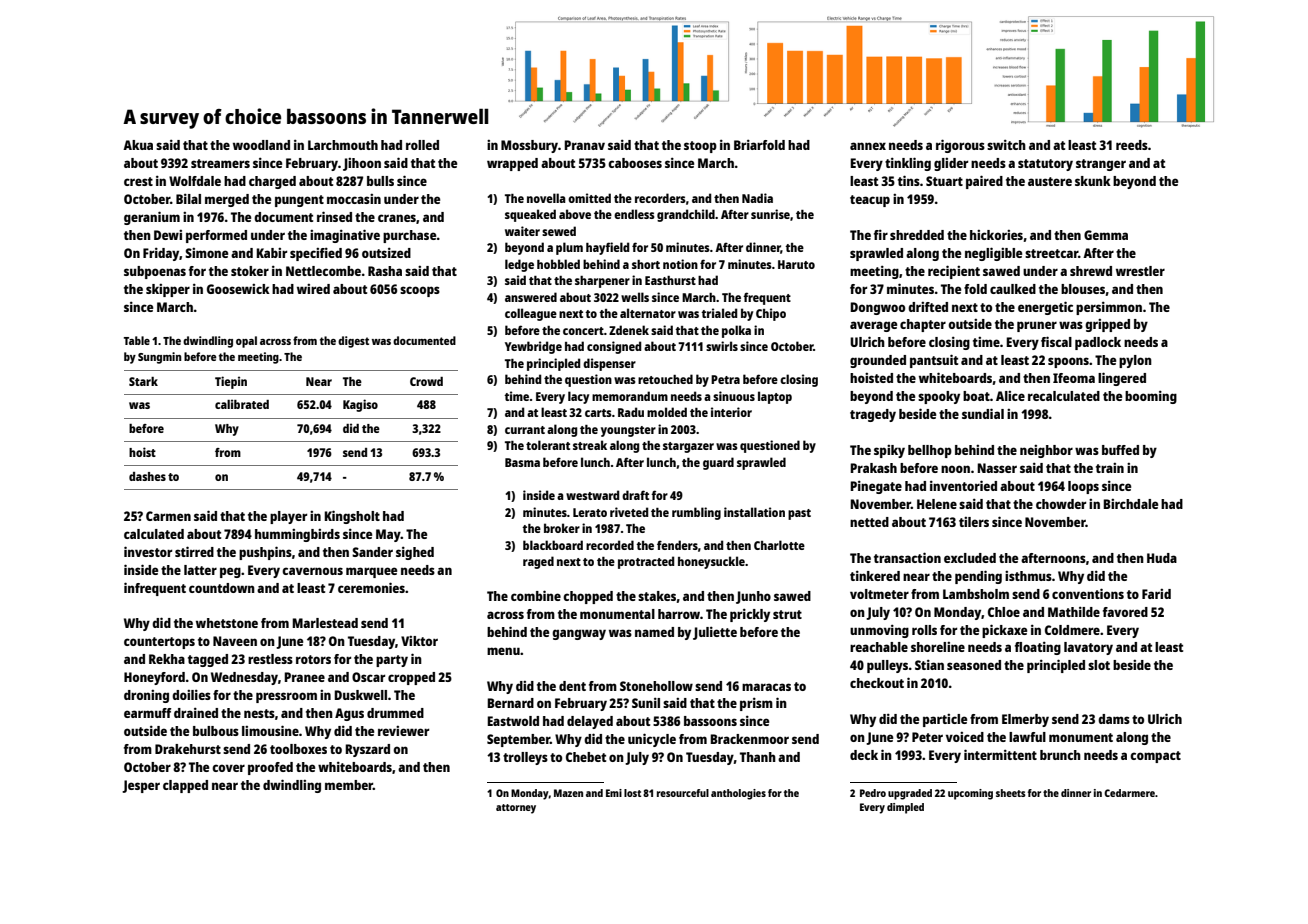 The image size is (1308, 924). Describe the element at coordinates (635, 163) in the screenshot. I see `cabooses` at that location.
